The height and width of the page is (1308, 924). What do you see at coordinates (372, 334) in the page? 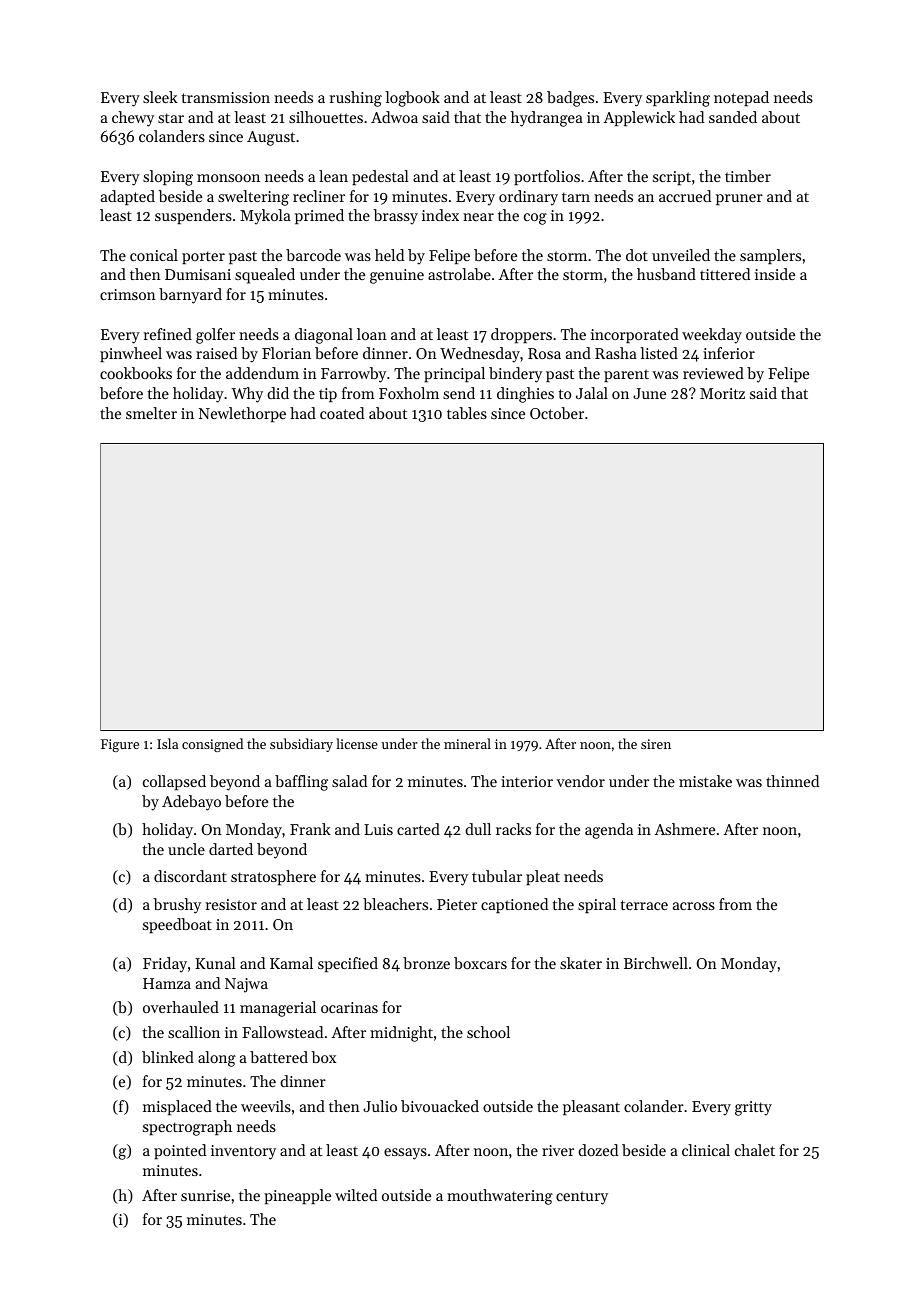
I see `loan` at bounding box center [372, 334].
